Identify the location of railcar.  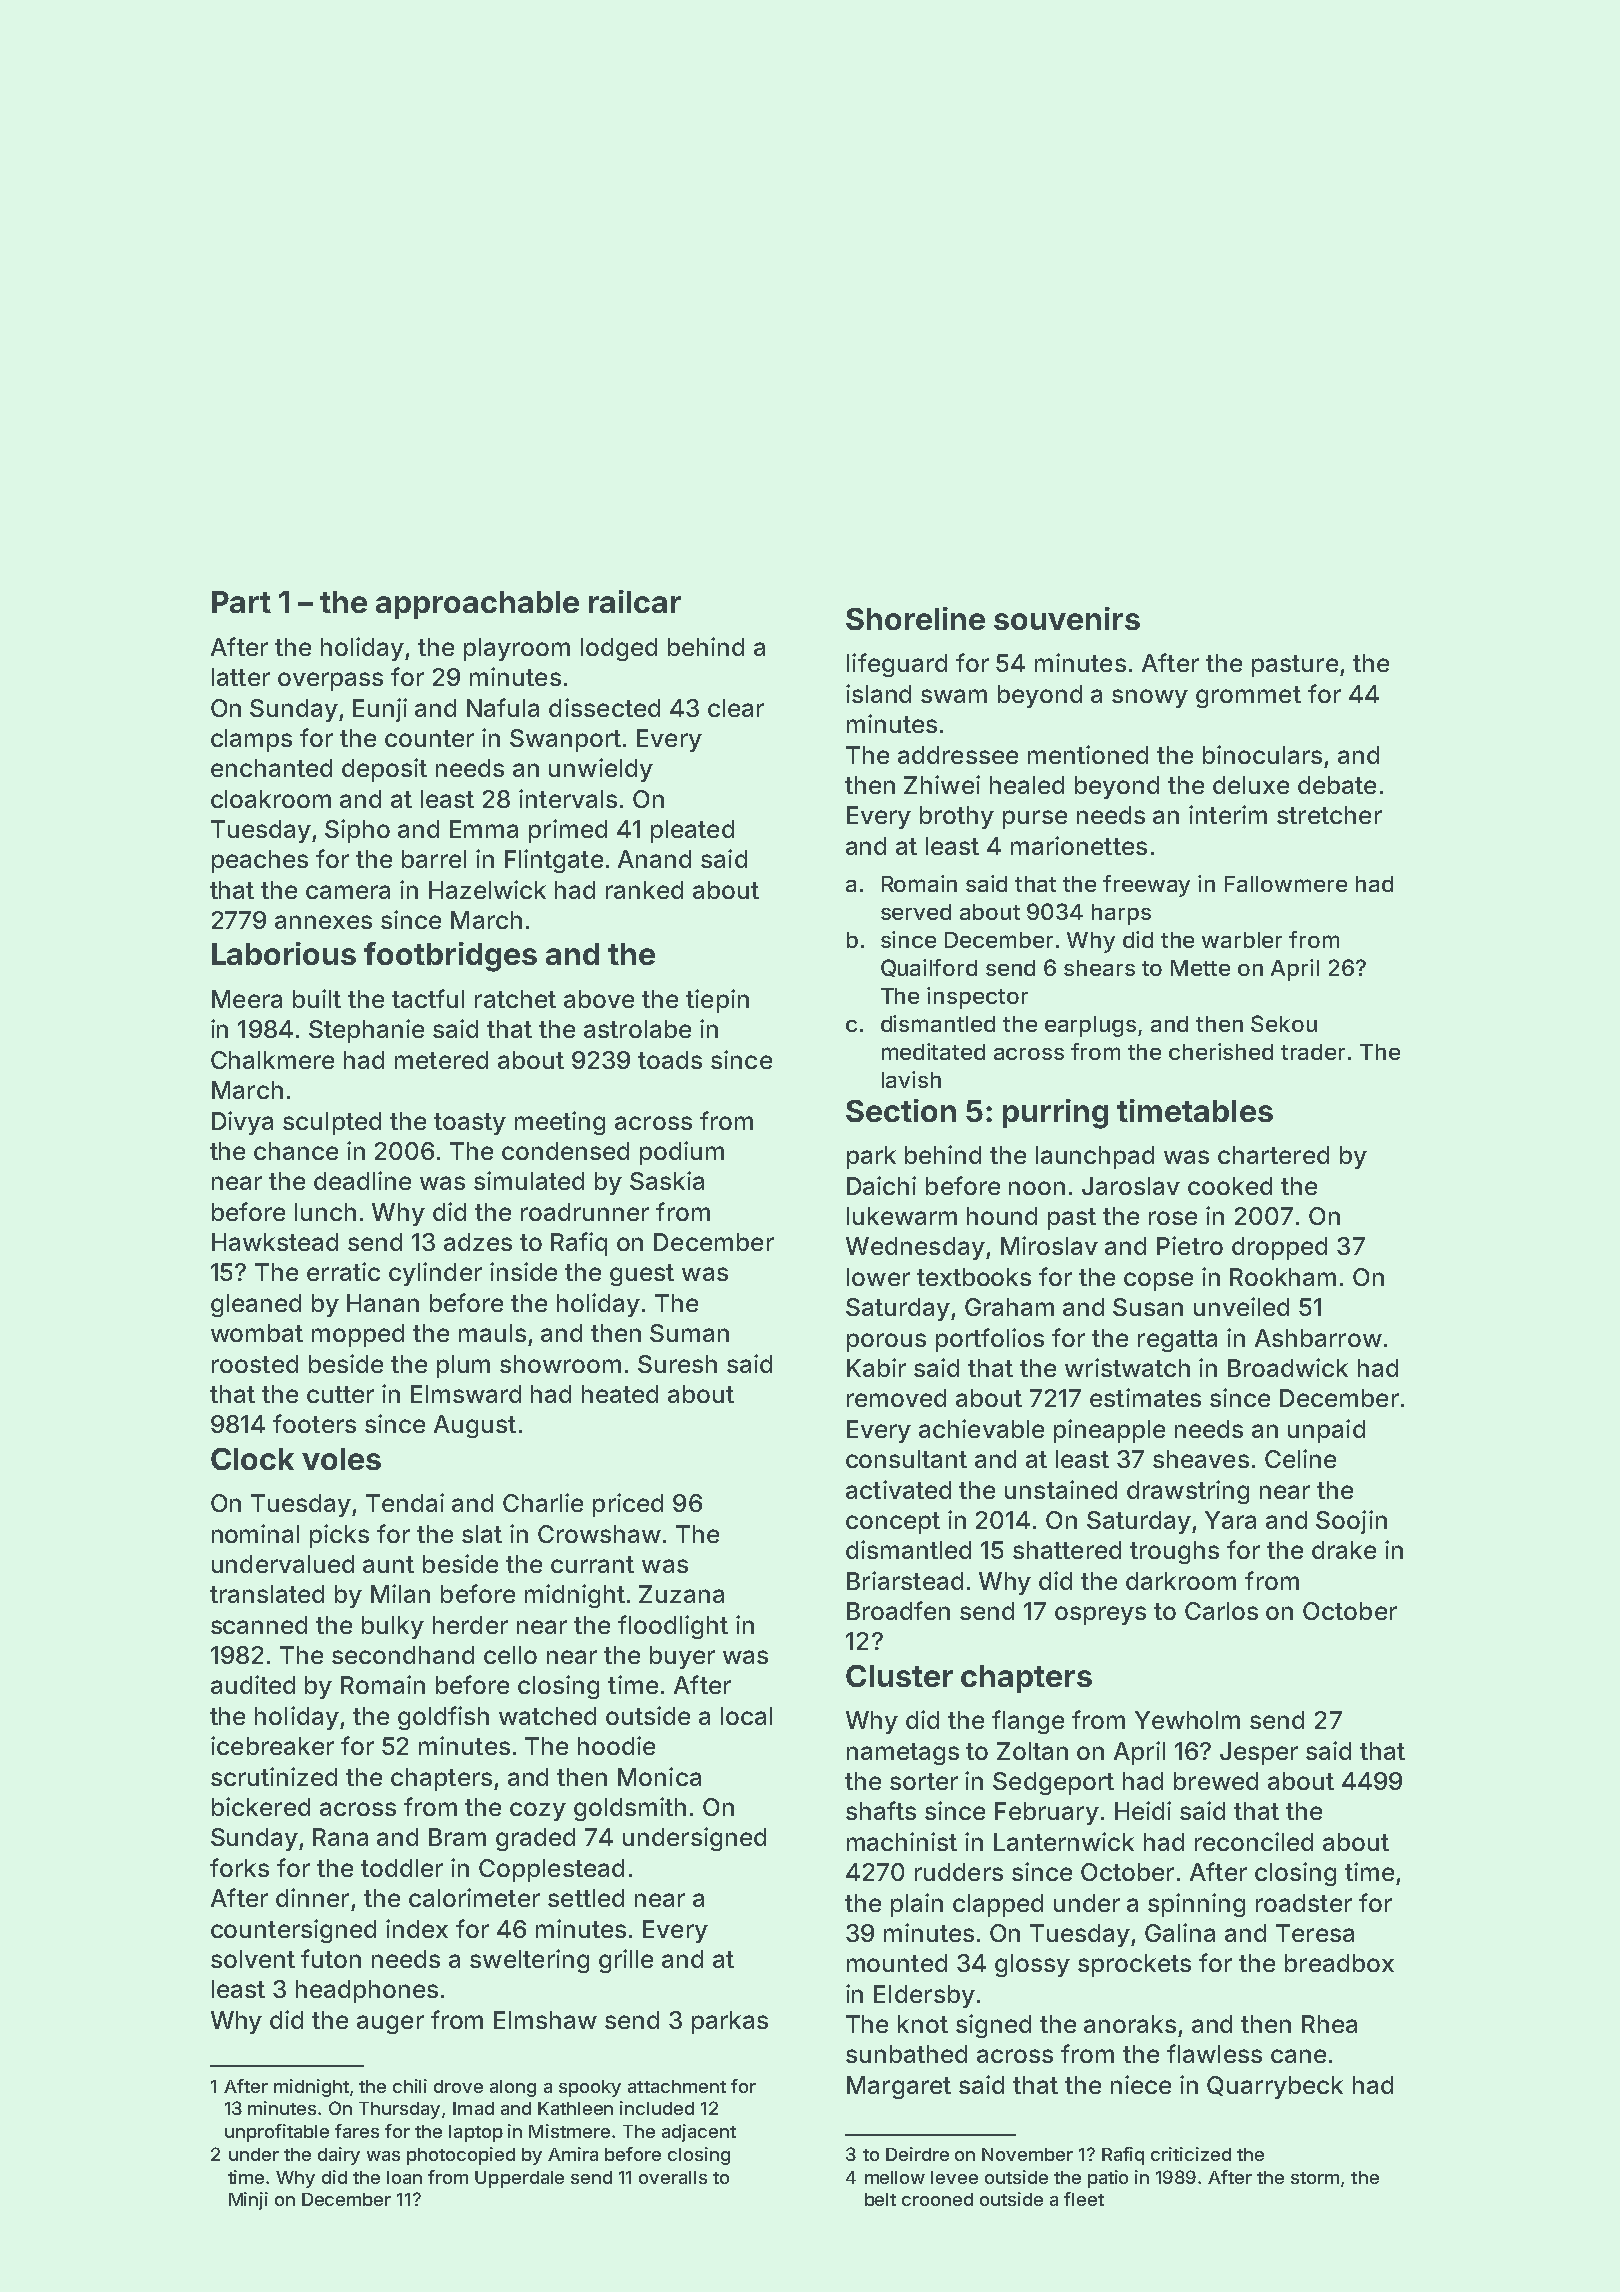
(635, 601).
